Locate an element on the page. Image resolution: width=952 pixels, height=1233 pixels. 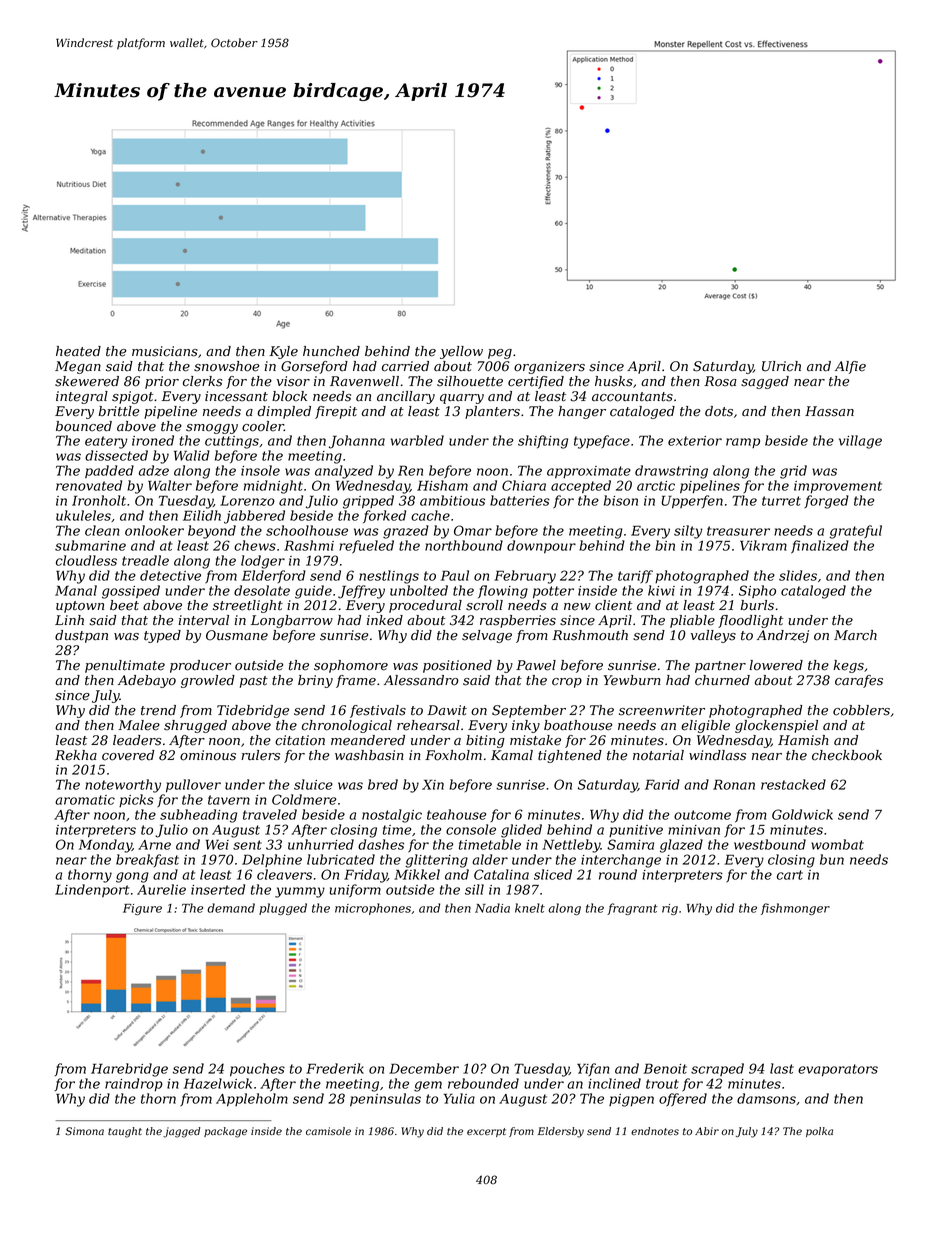
planters is located at coordinates (492, 412).
